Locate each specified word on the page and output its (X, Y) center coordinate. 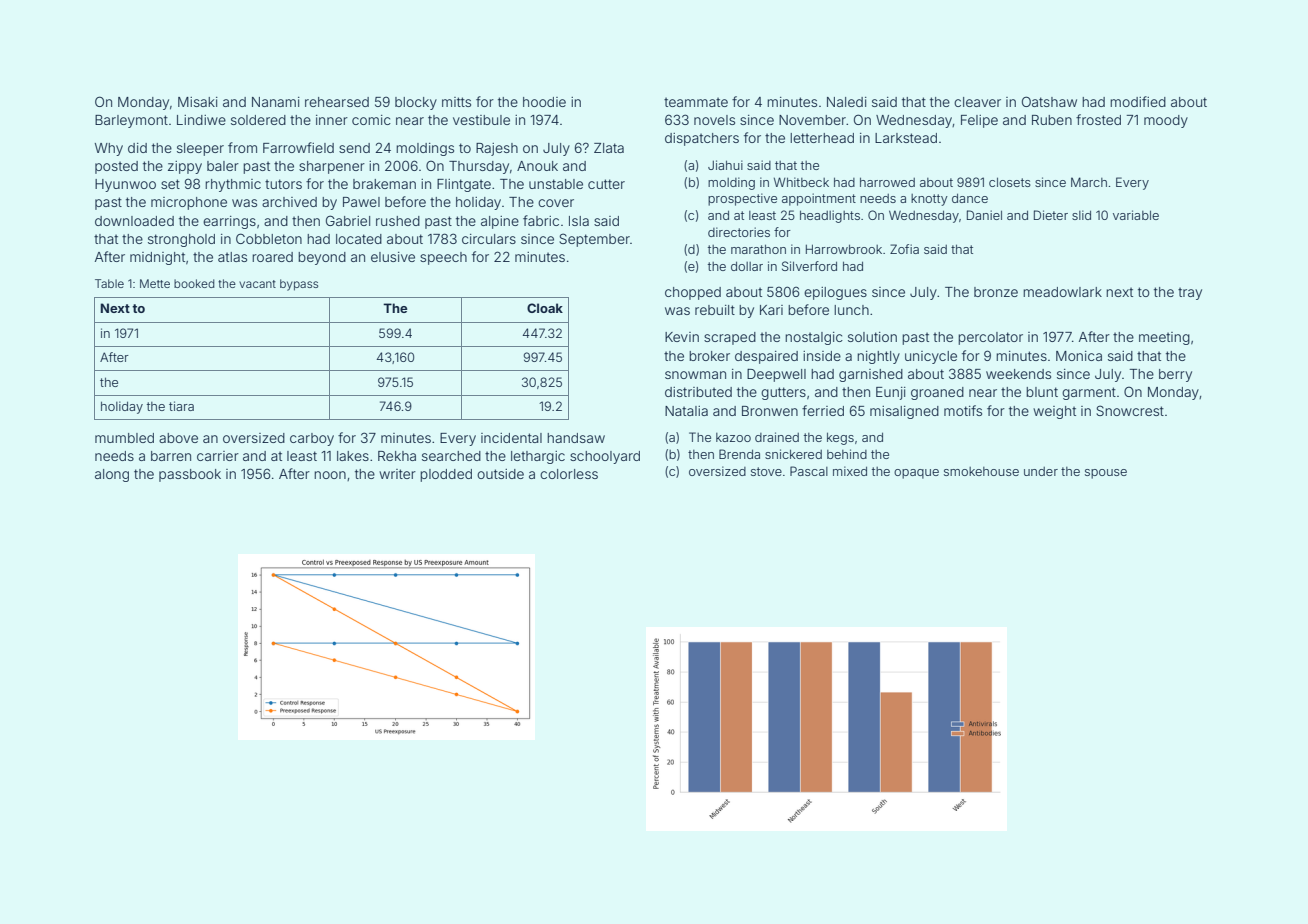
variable (1136, 215)
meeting (1164, 338)
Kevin (682, 337)
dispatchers (702, 139)
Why (109, 149)
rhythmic (233, 185)
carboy (312, 439)
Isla (579, 221)
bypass (299, 285)
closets (1010, 182)
